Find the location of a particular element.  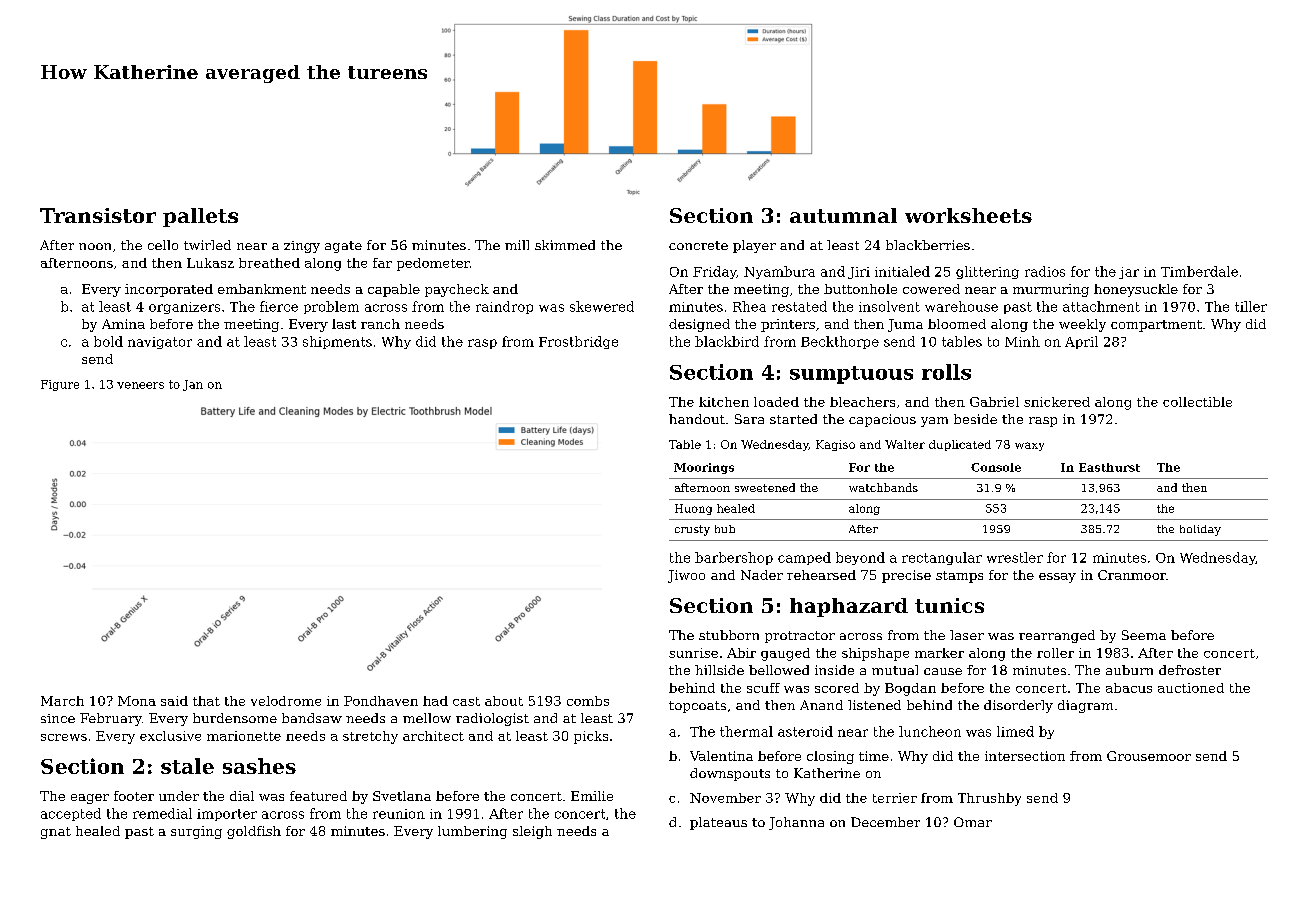

Pondhaven is located at coordinates (381, 701).
